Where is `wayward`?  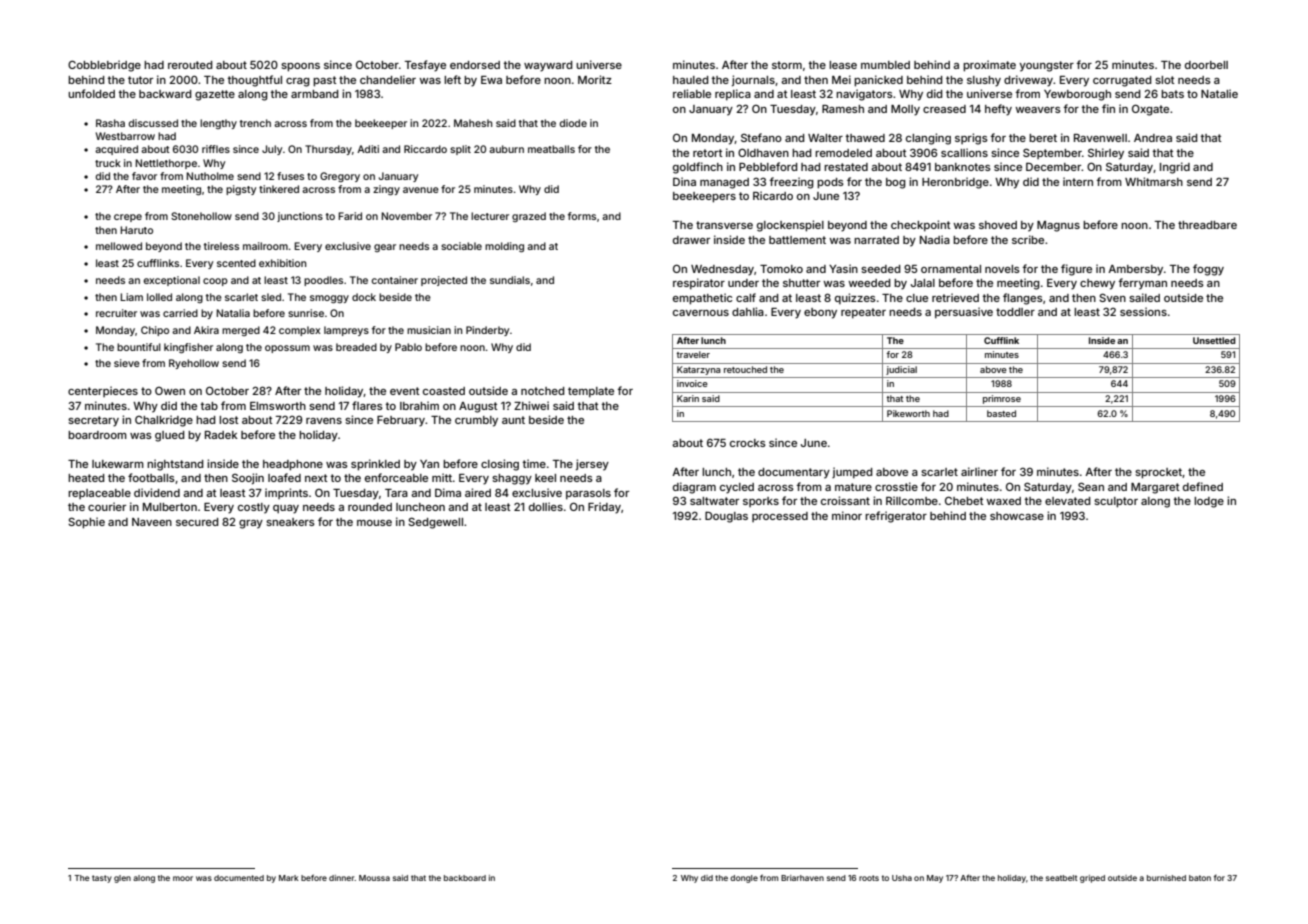 wayward is located at coordinates (548, 66).
